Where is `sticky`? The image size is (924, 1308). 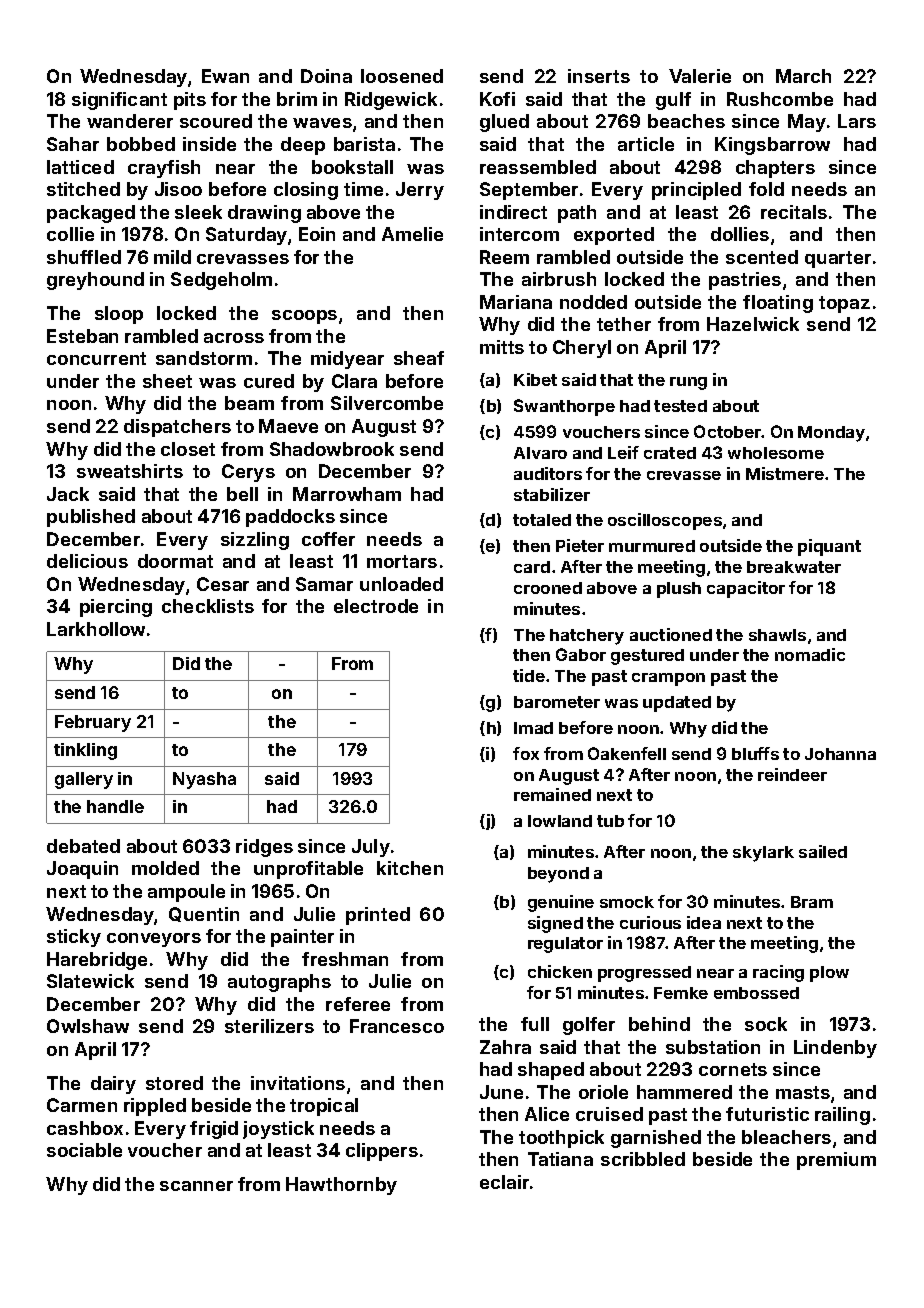
sticky is located at coordinates (74, 938).
